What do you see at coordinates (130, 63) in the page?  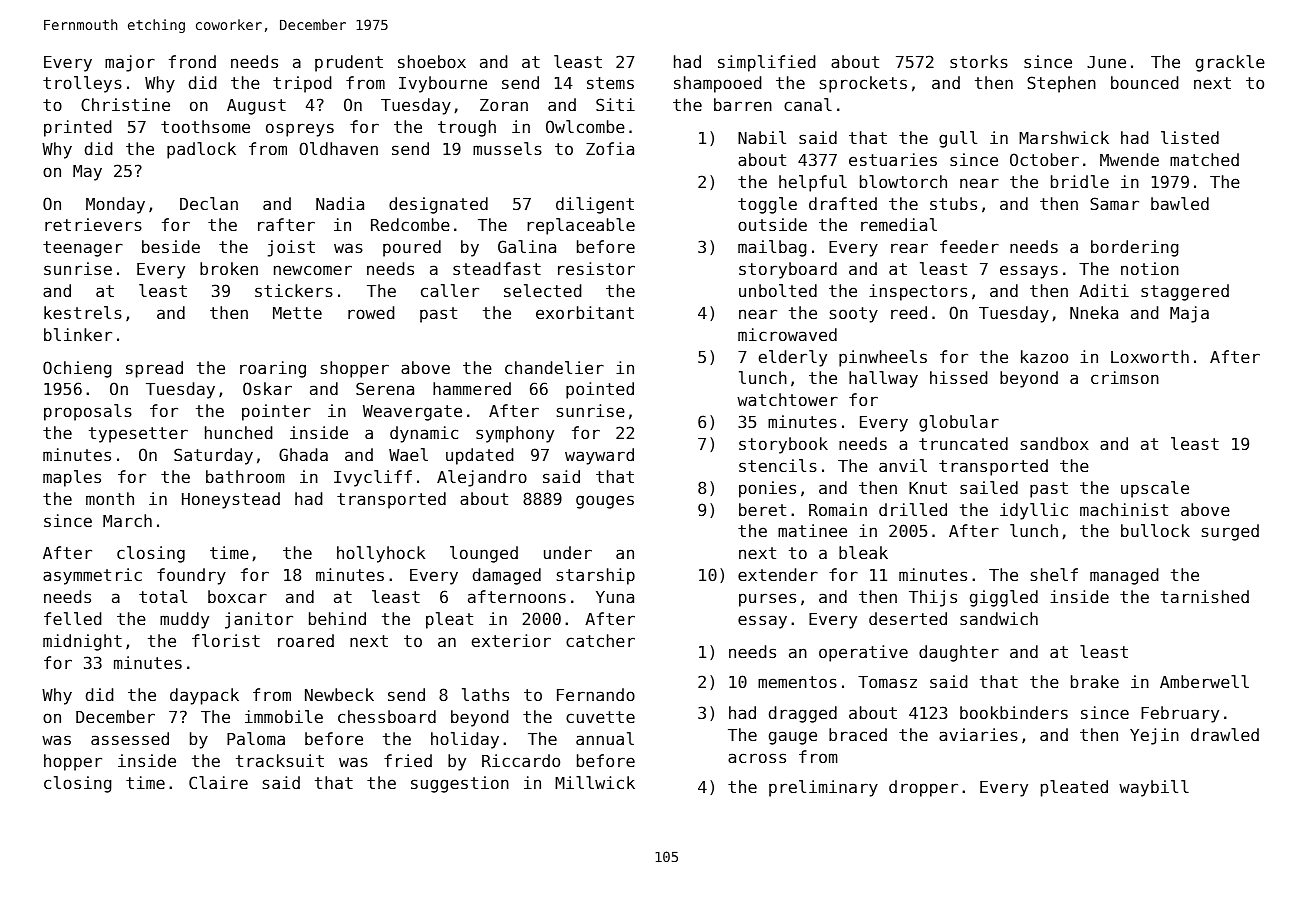 I see `major` at bounding box center [130, 63].
